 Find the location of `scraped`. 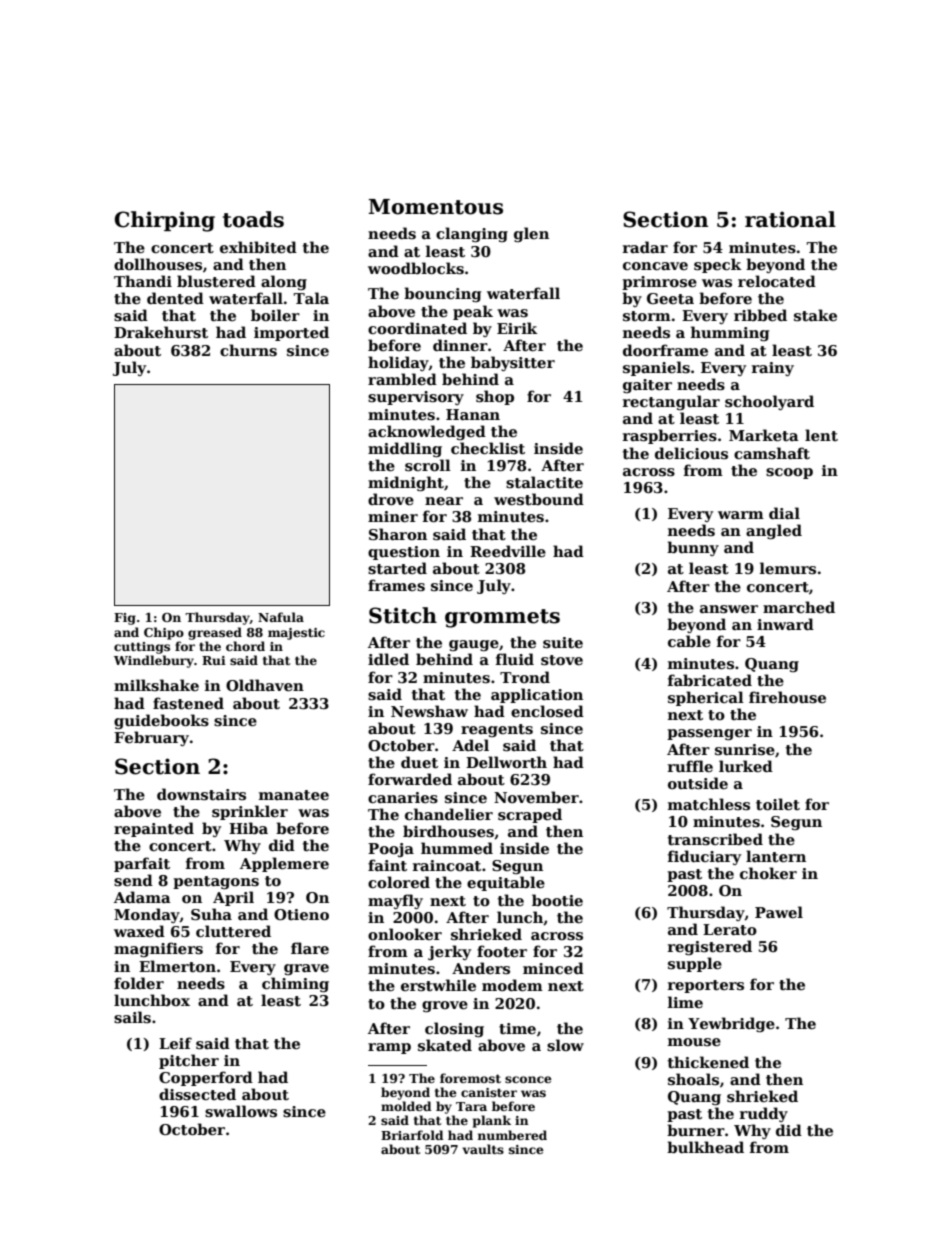

scraped is located at coordinates (530, 815).
